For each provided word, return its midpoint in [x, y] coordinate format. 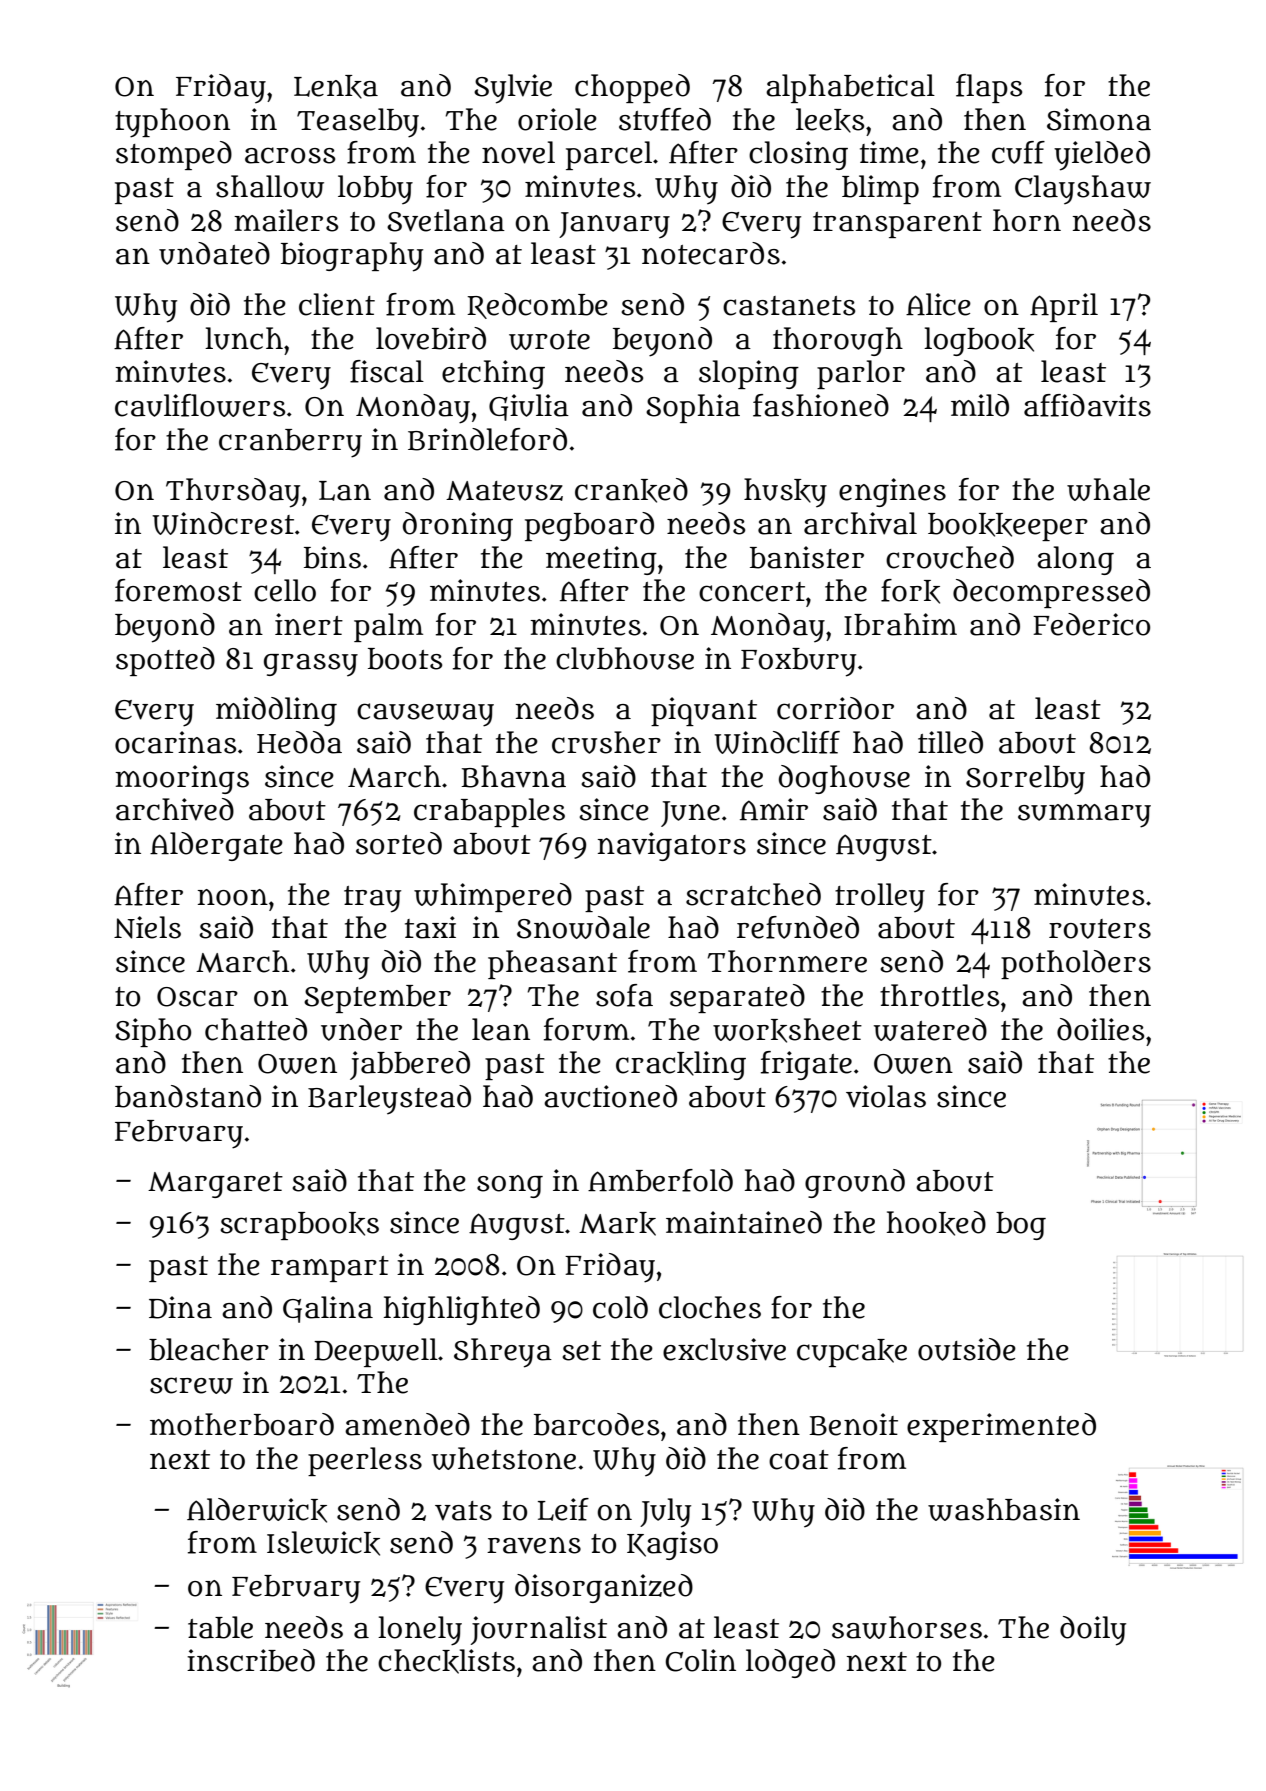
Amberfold [660, 1180]
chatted [256, 1029]
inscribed [251, 1660]
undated [214, 253]
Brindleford [487, 439]
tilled [950, 742]
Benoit [853, 1424]
